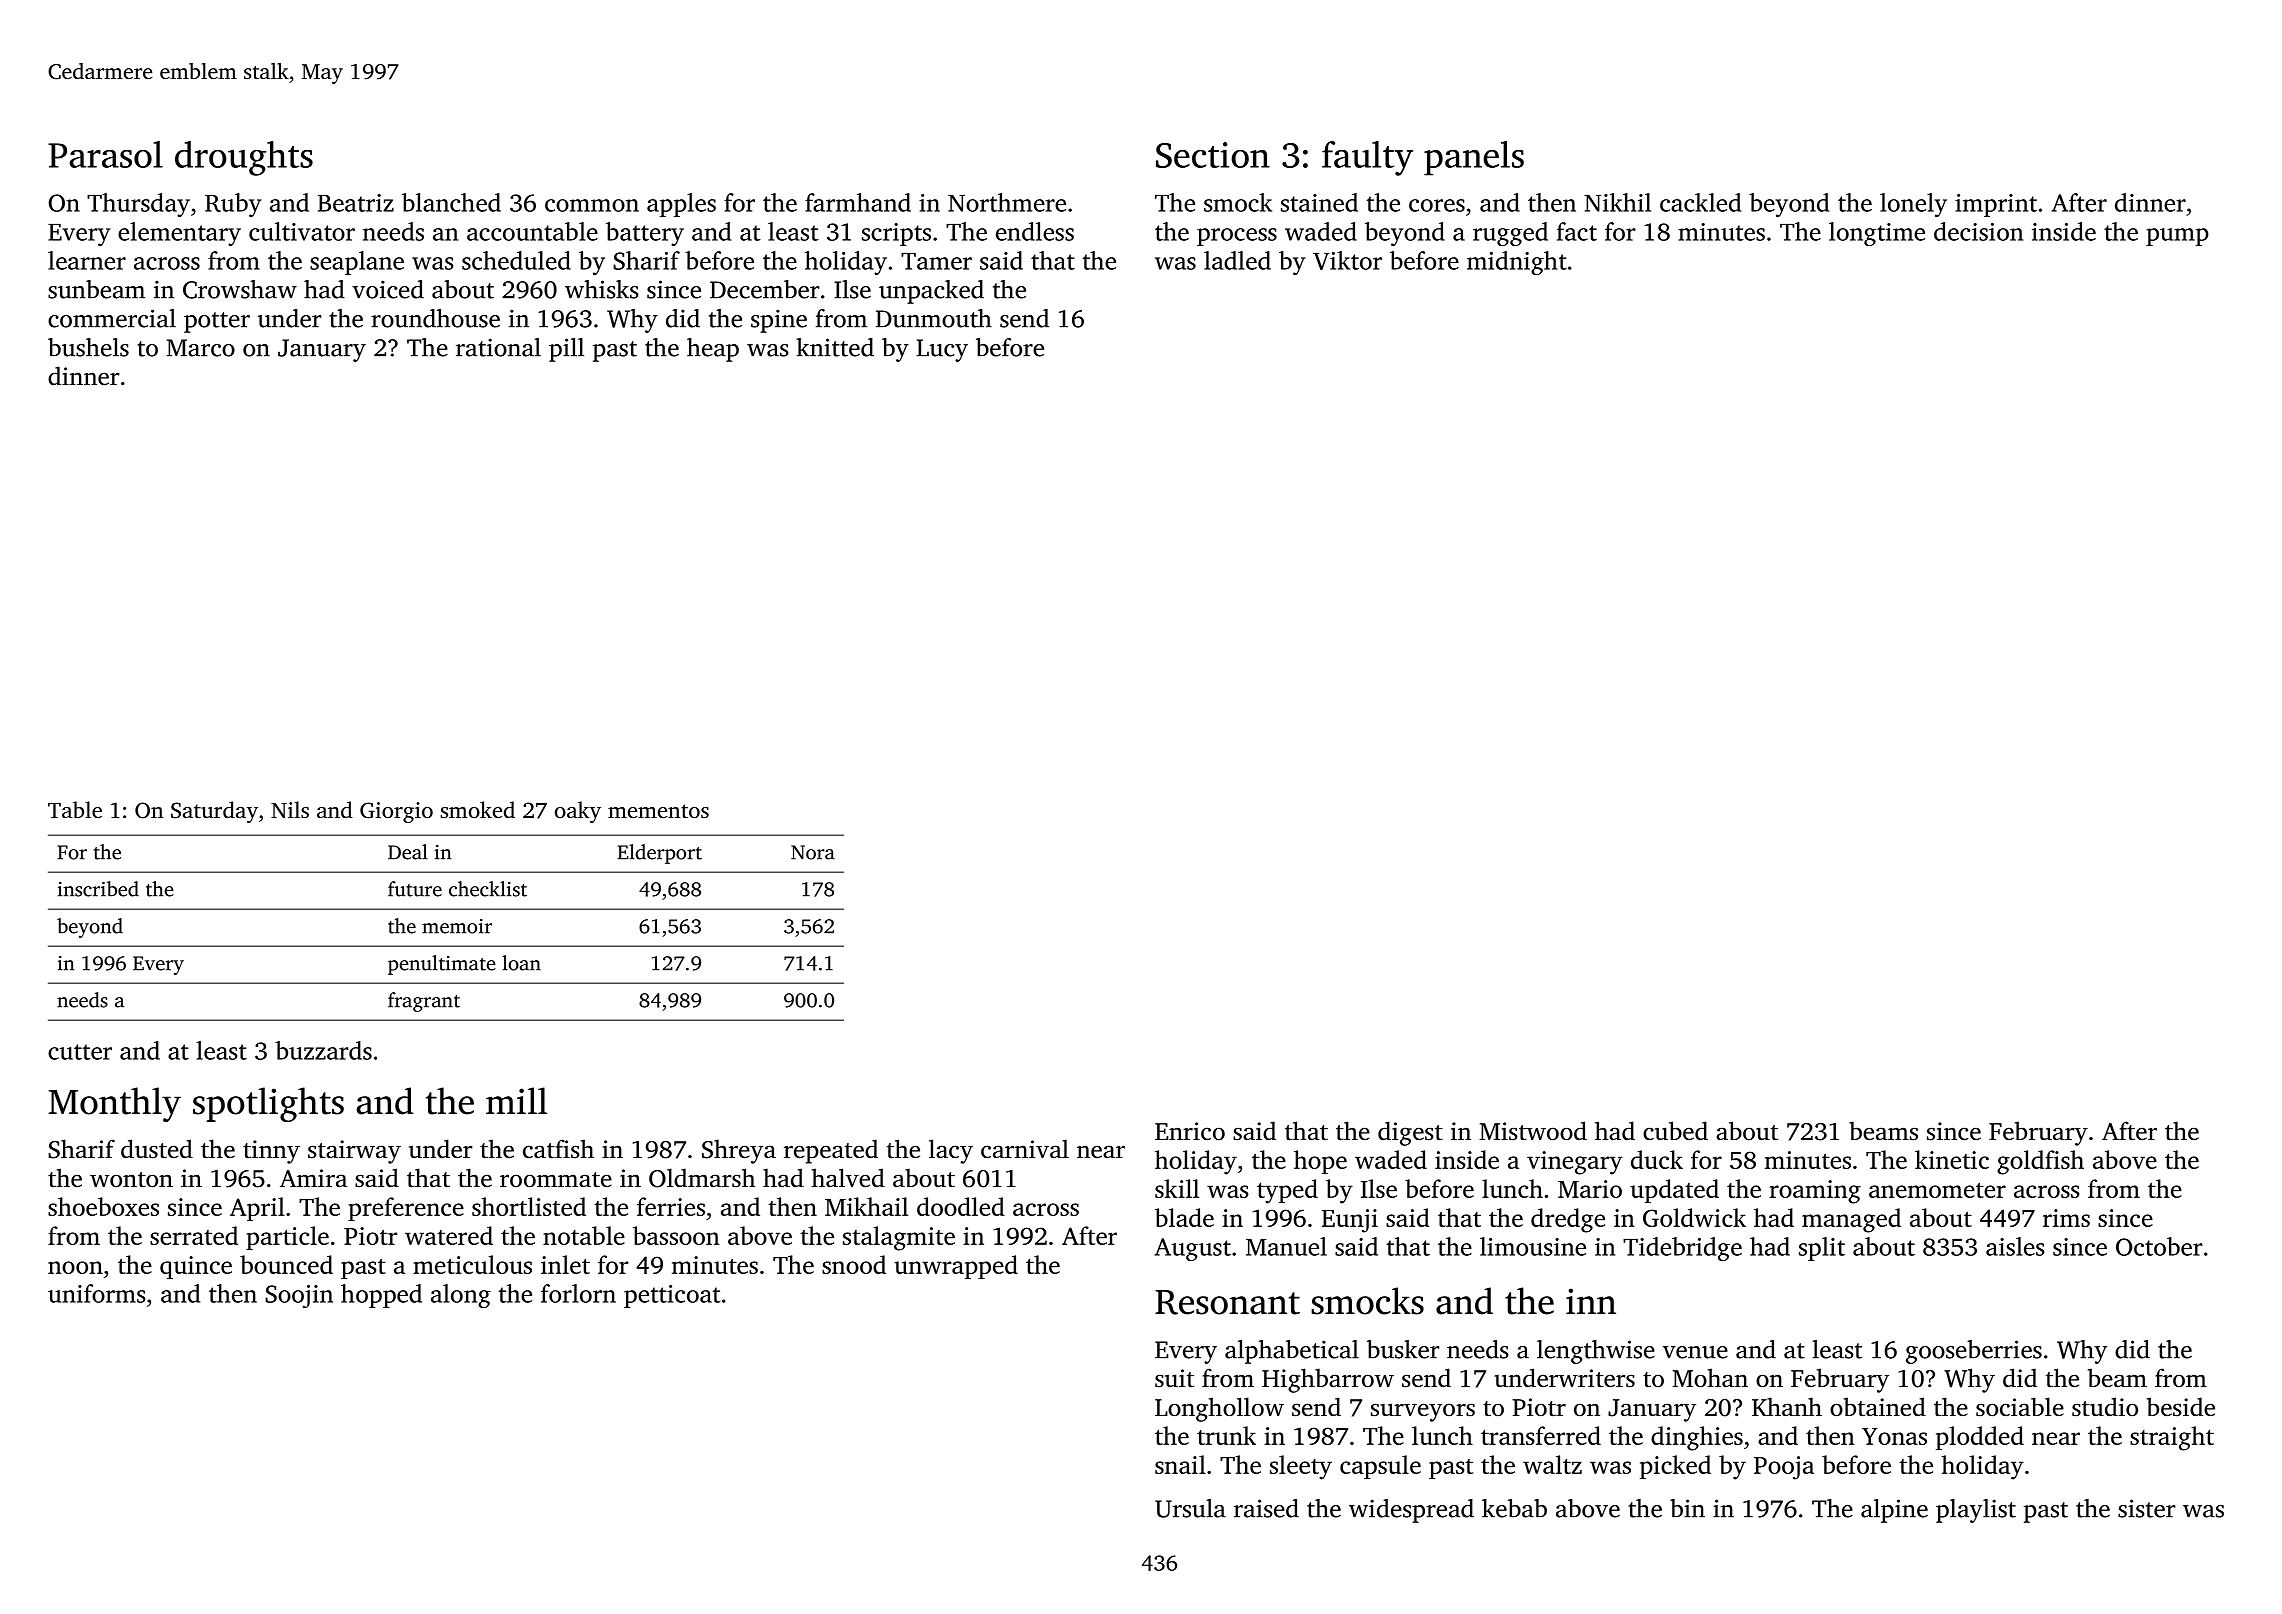  What do you see at coordinates (578, 812) in the screenshot?
I see `oaky` at bounding box center [578, 812].
